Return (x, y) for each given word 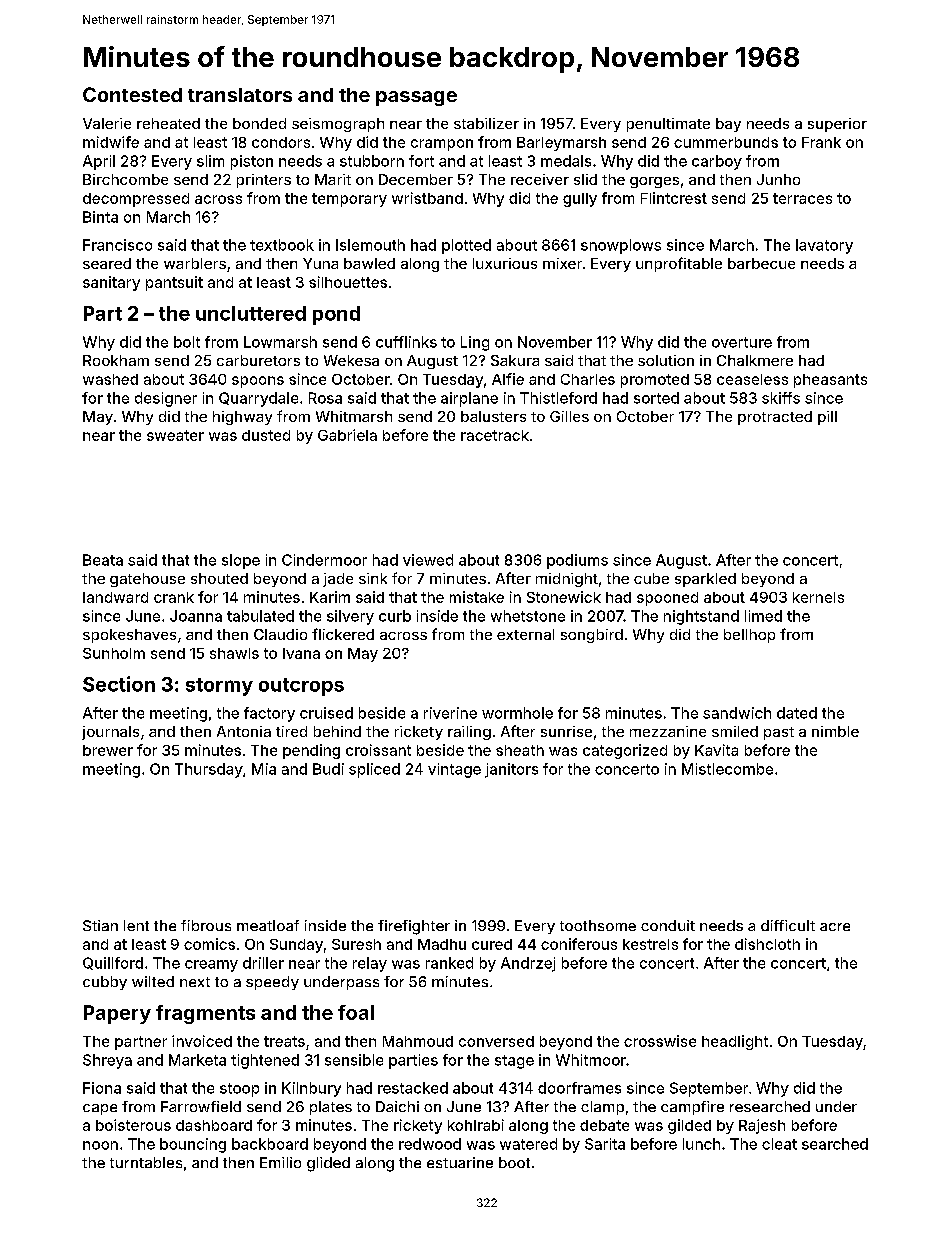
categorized (625, 751)
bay (728, 125)
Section (119, 684)
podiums (577, 561)
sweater (175, 435)
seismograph (338, 125)
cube (651, 578)
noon (100, 1145)
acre (835, 927)
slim (210, 161)
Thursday (209, 770)
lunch (701, 1144)
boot (514, 1162)
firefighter (414, 927)
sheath (520, 750)
